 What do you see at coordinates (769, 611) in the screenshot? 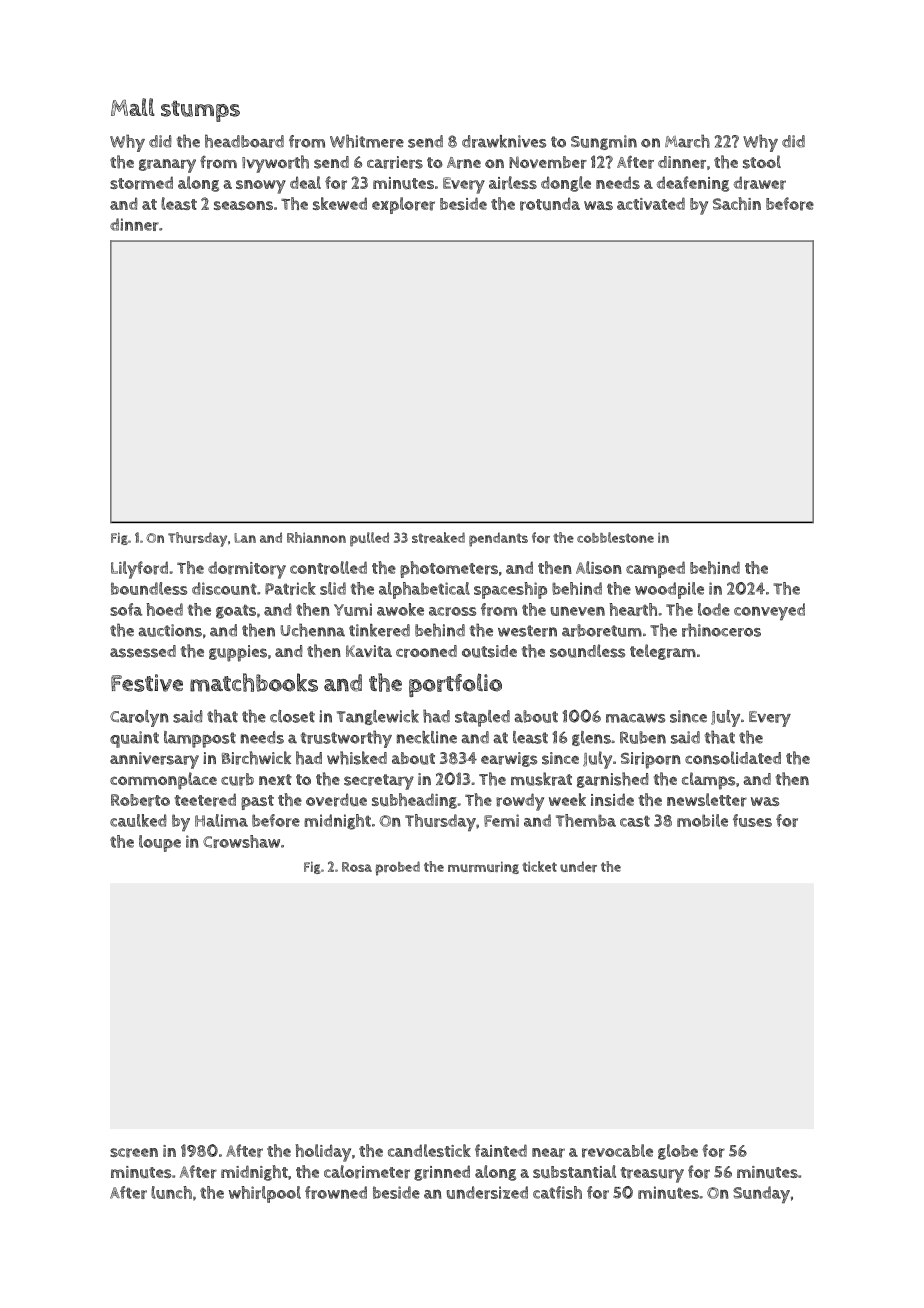
I see `conveyed` at bounding box center [769, 611].
